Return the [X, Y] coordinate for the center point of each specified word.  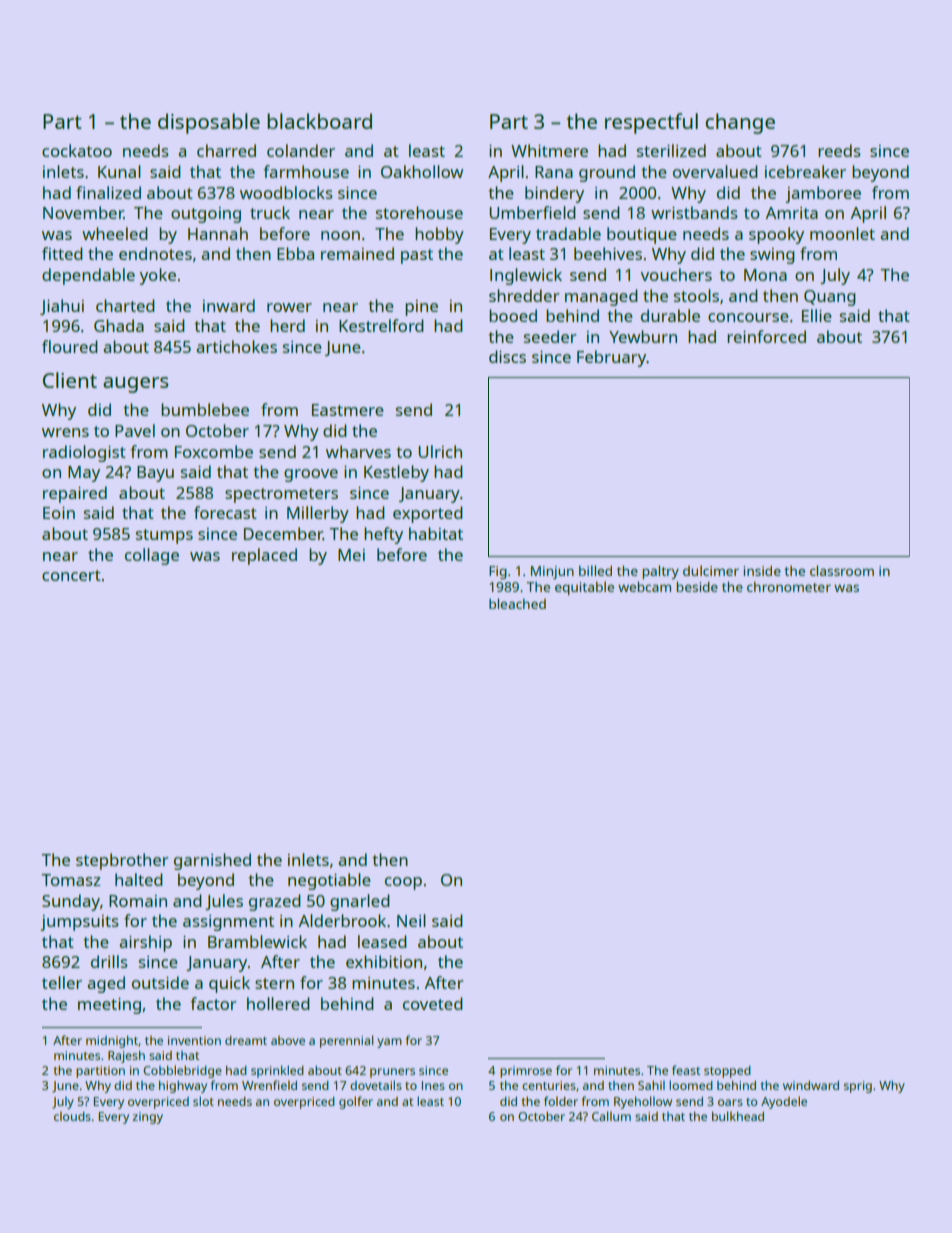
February [612, 358]
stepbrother [122, 861]
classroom [842, 570]
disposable [209, 123]
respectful [651, 123]
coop [403, 883]
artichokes [236, 346]
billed [595, 570]
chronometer [789, 587]
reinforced [766, 336]
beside [697, 587]
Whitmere [549, 150]
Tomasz [71, 880]
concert [71, 575]
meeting [109, 1006]
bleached [517, 603]
